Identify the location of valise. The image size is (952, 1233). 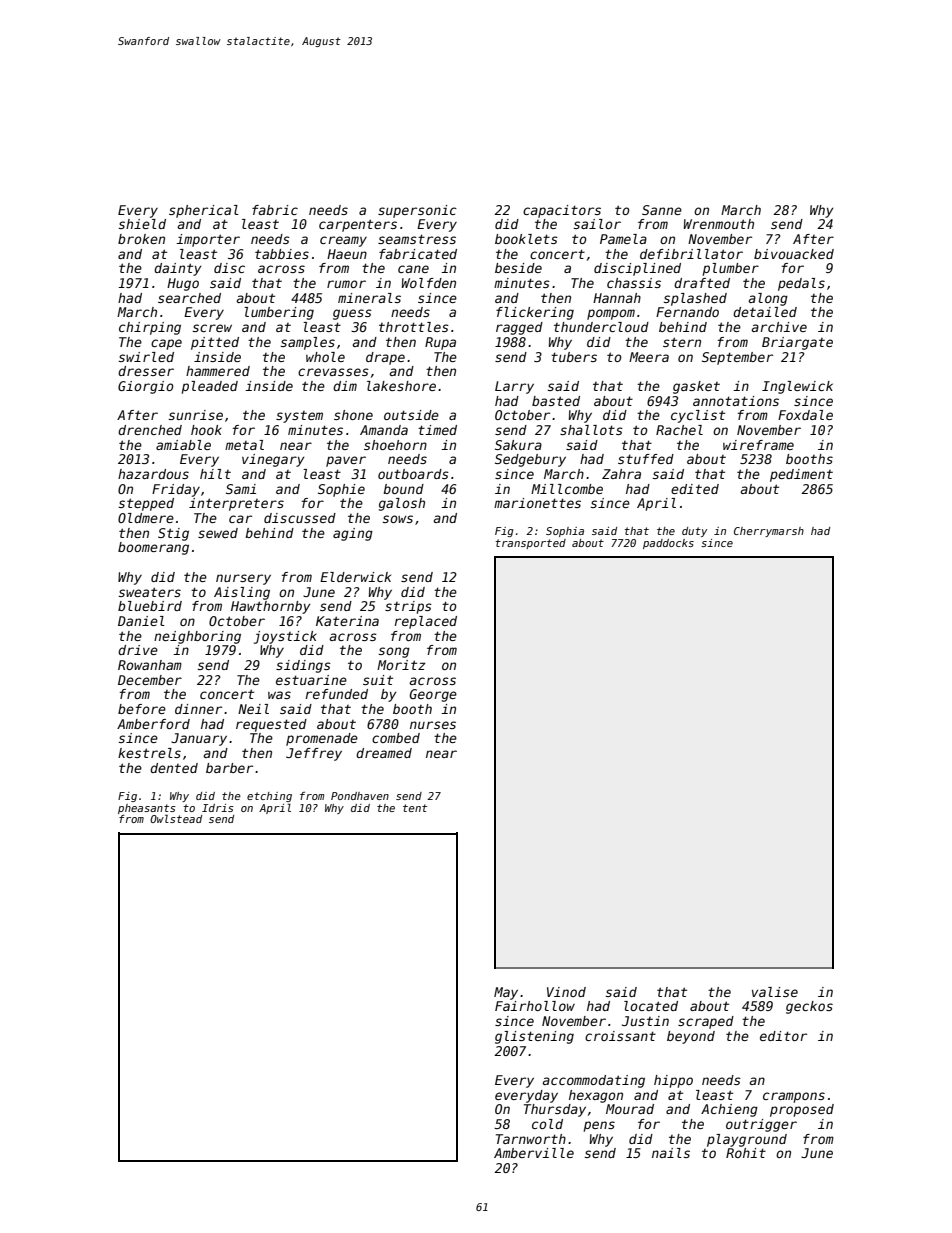
(775, 992).
